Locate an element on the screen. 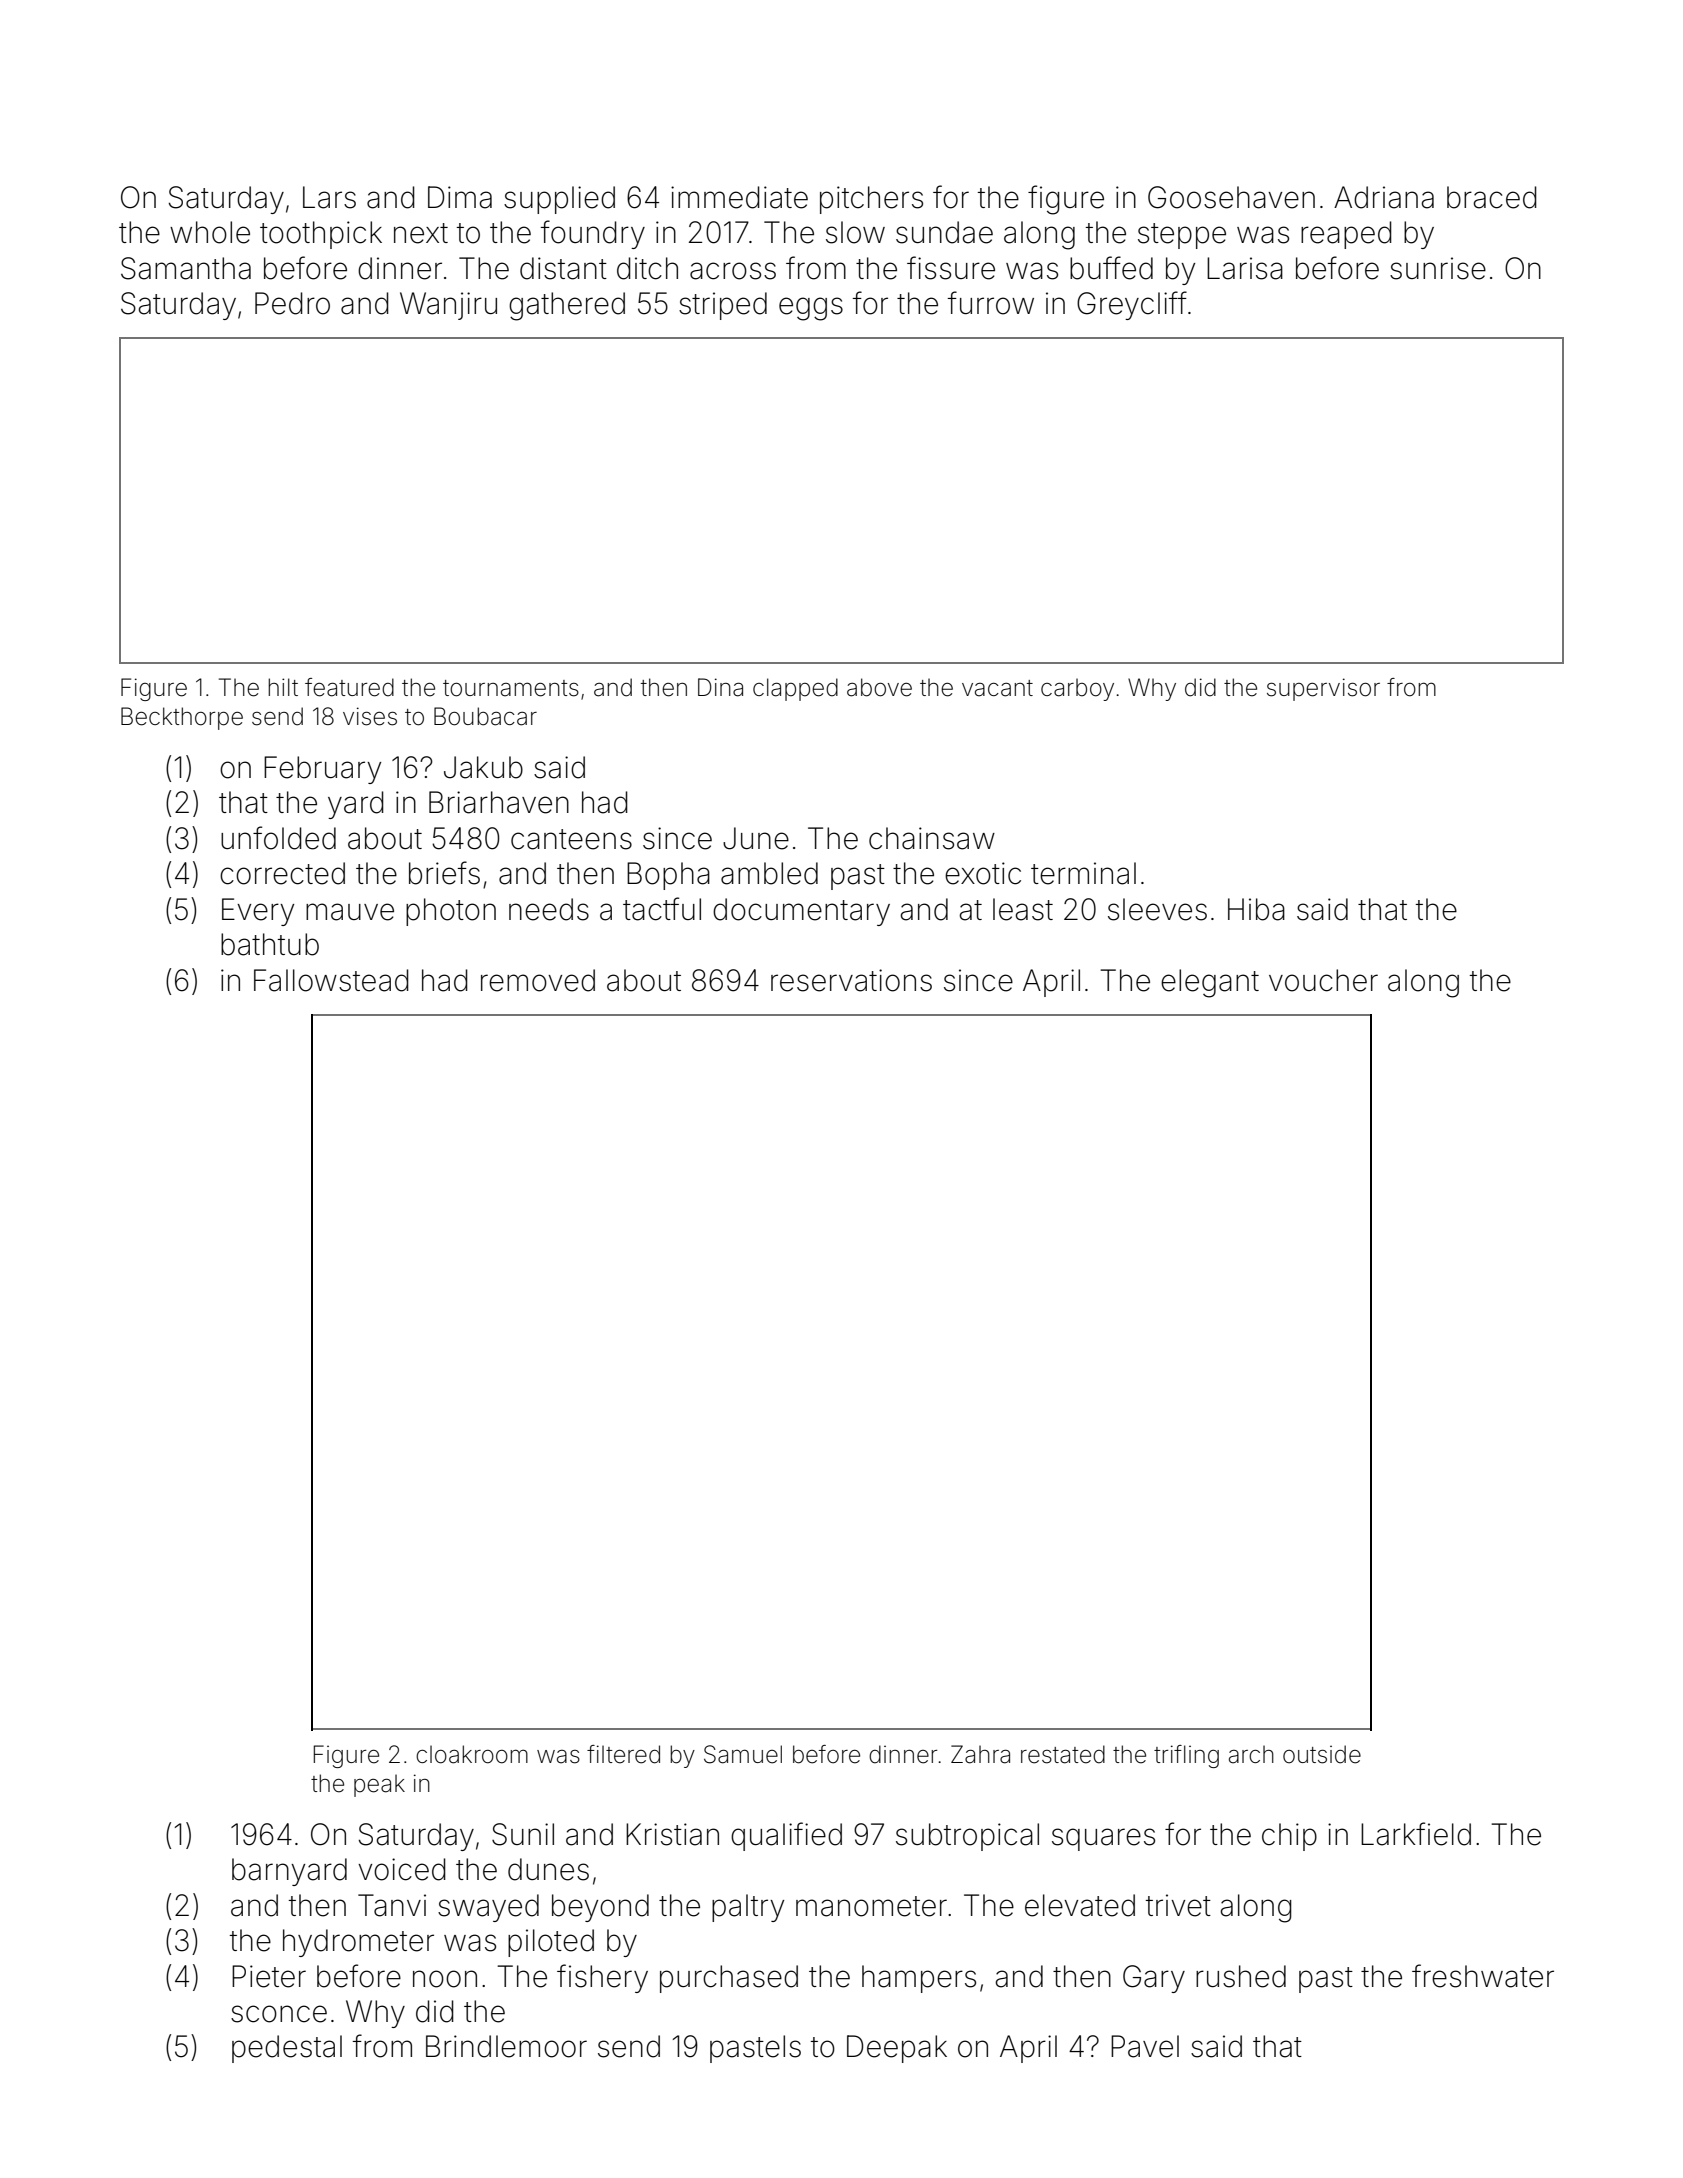  eggs is located at coordinates (811, 309).
